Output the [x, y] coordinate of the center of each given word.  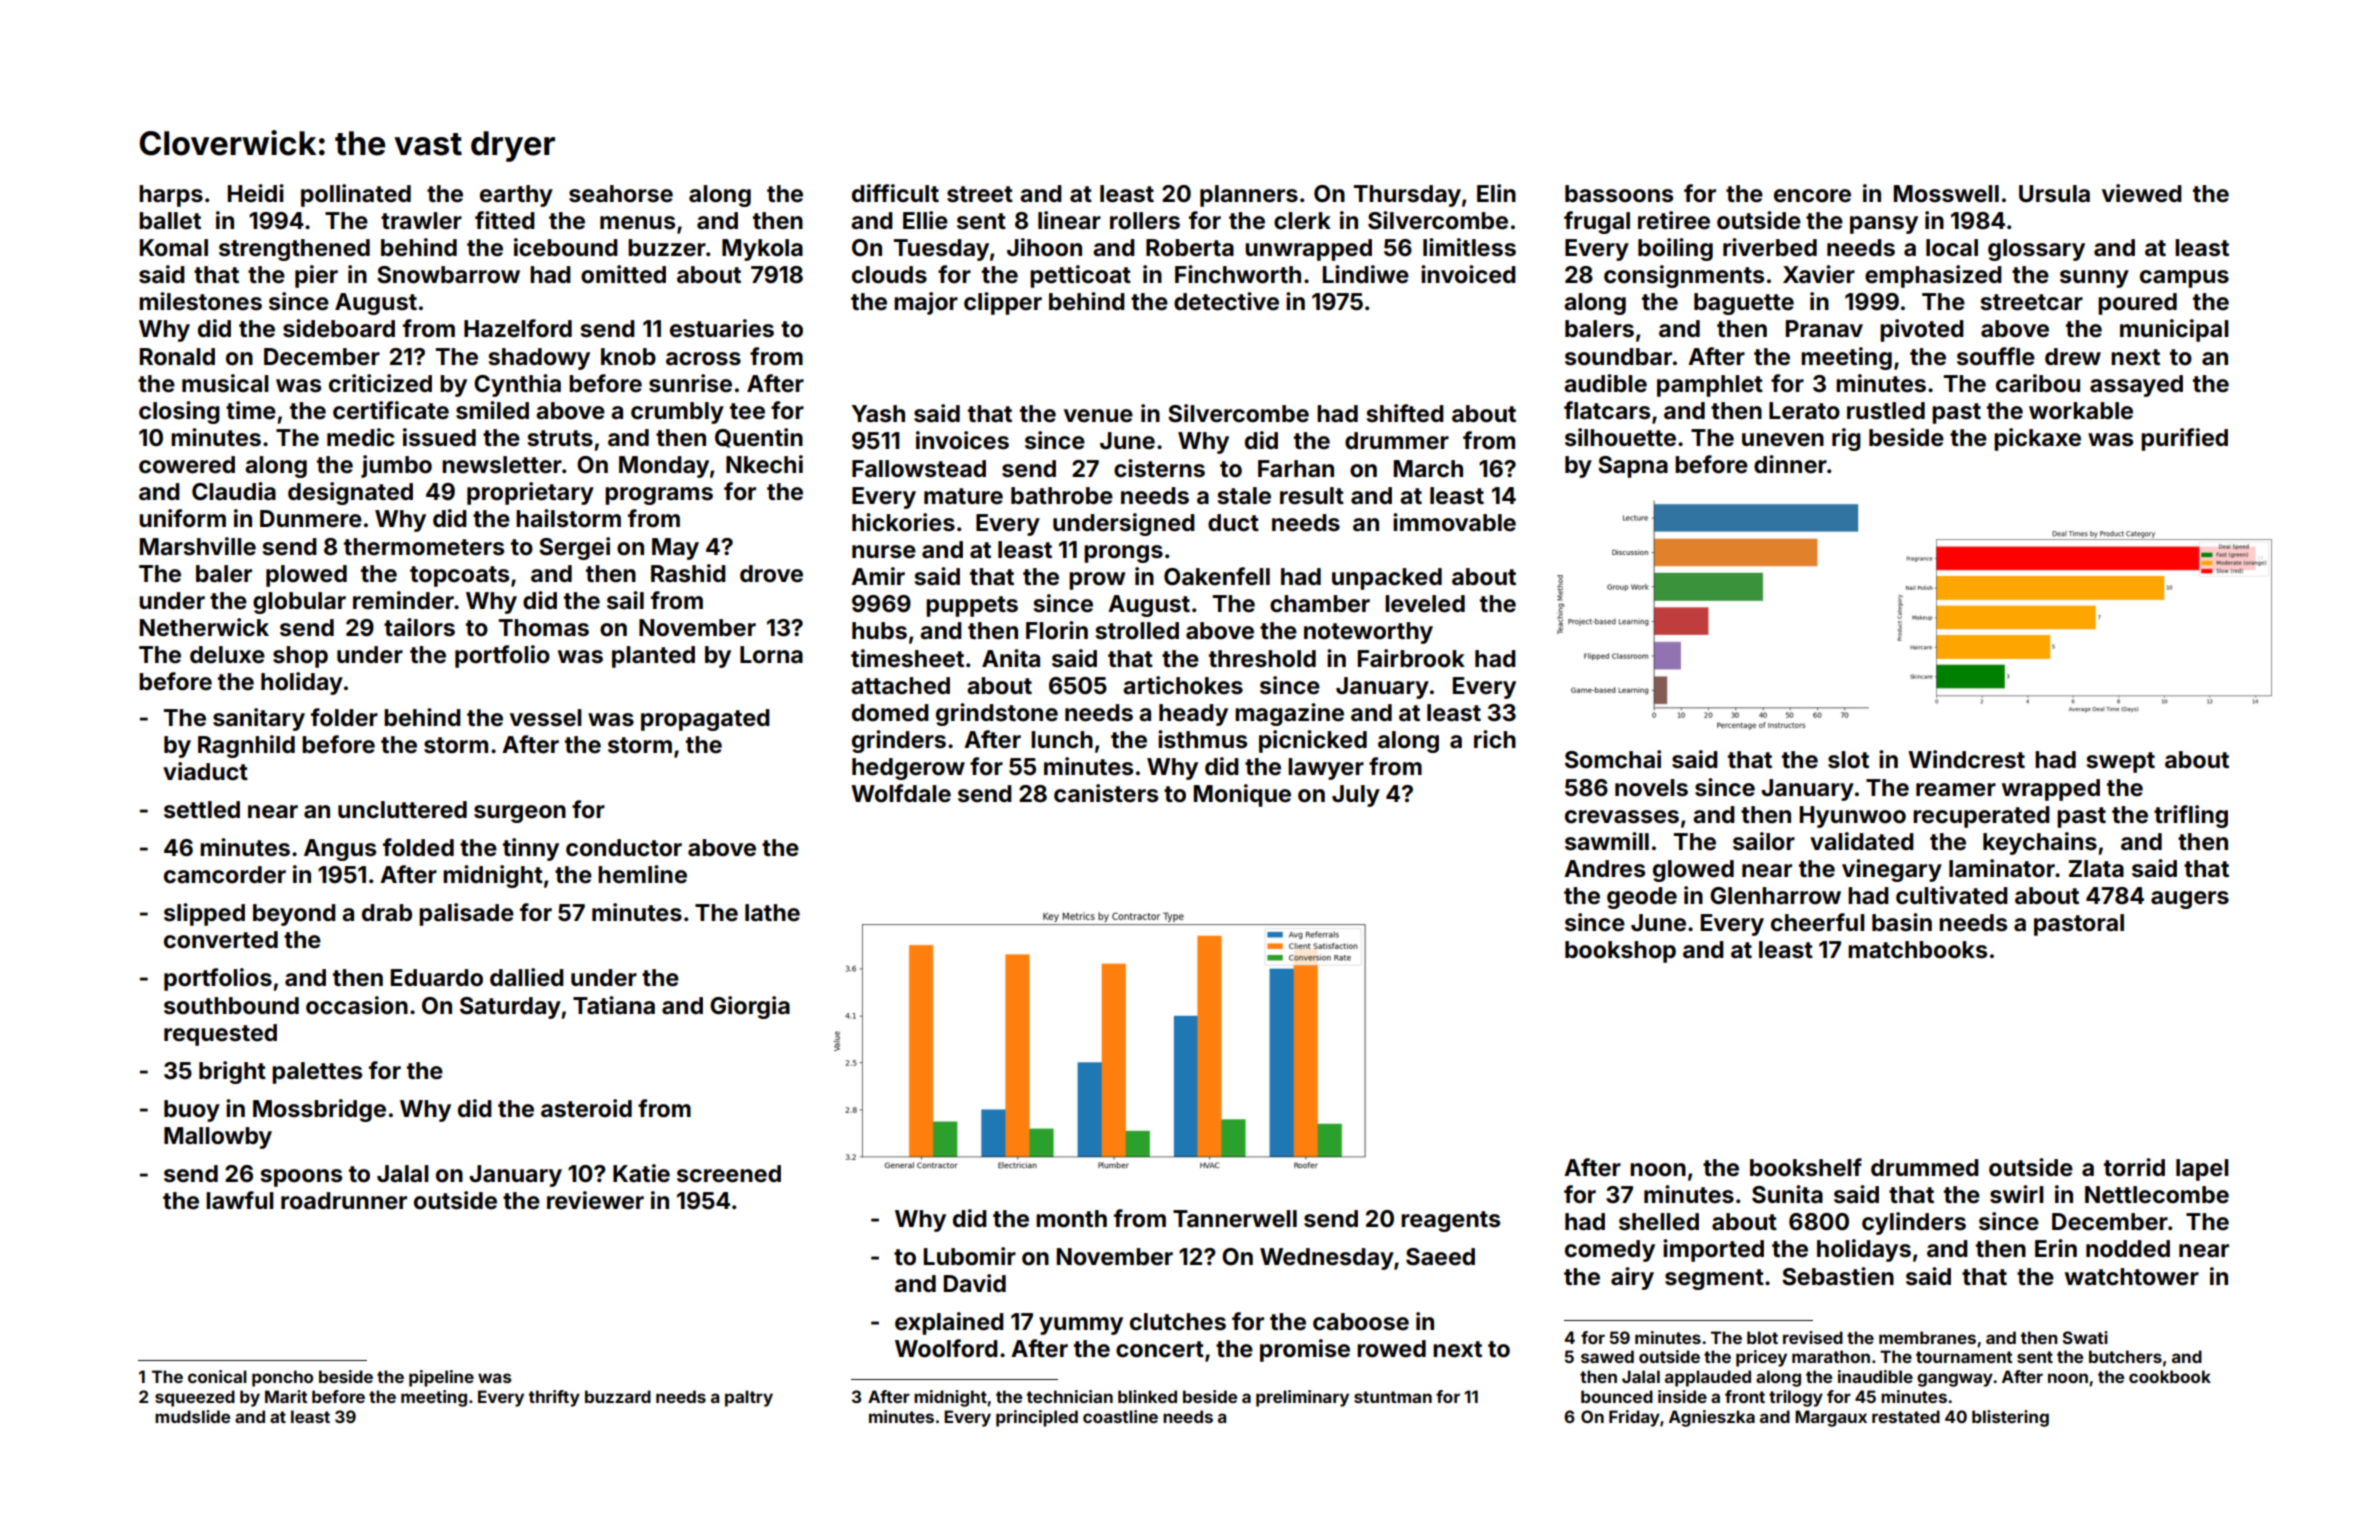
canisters [1106, 793]
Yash [878, 414]
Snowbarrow [448, 275]
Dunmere [311, 519]
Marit [286, 1396]
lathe [772, 913]
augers [2190, 900]
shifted [1405, 413]
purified [2184, 439]
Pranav [1824, 329]
